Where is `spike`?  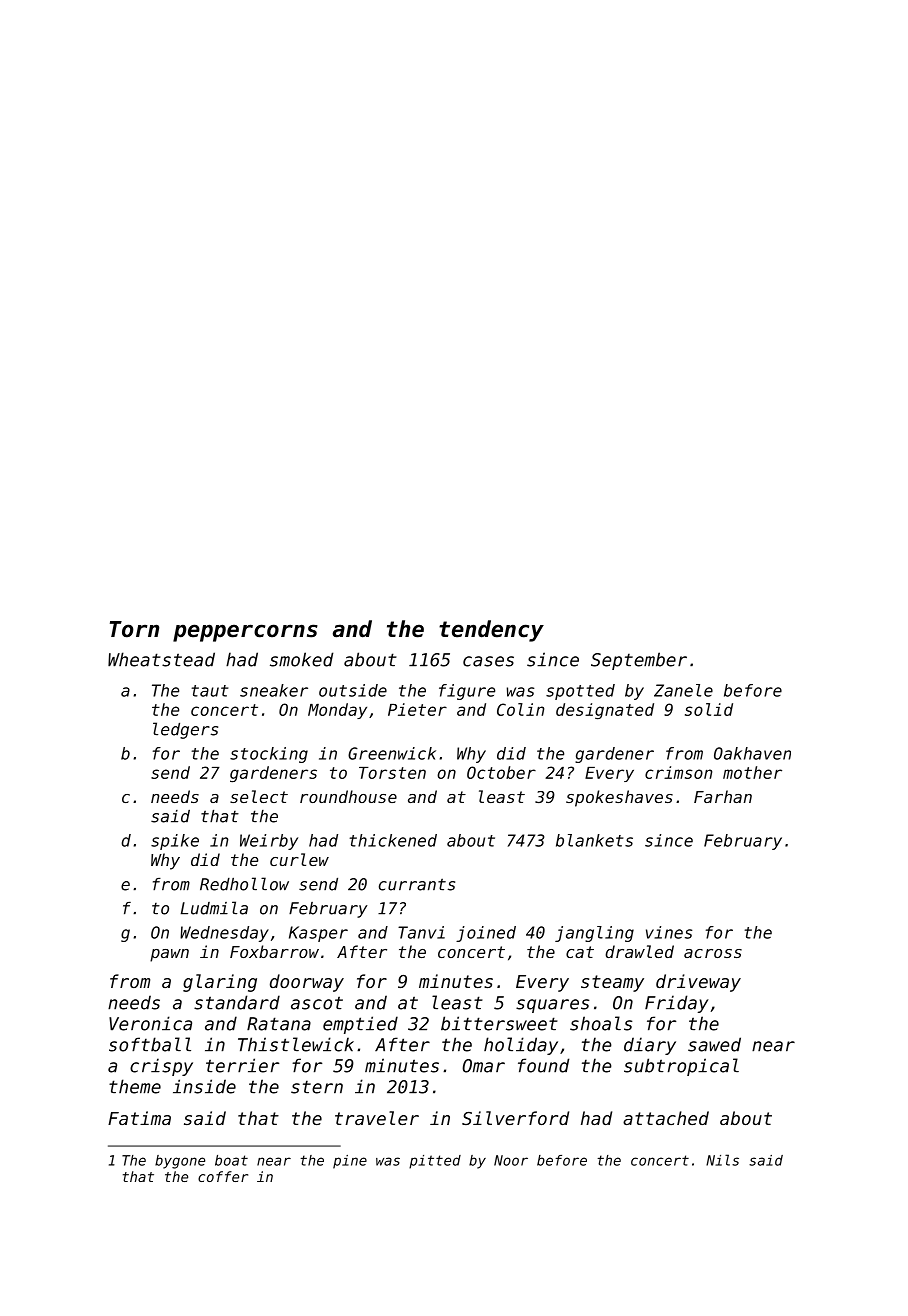 spike is located at coordinates (175, 842).
